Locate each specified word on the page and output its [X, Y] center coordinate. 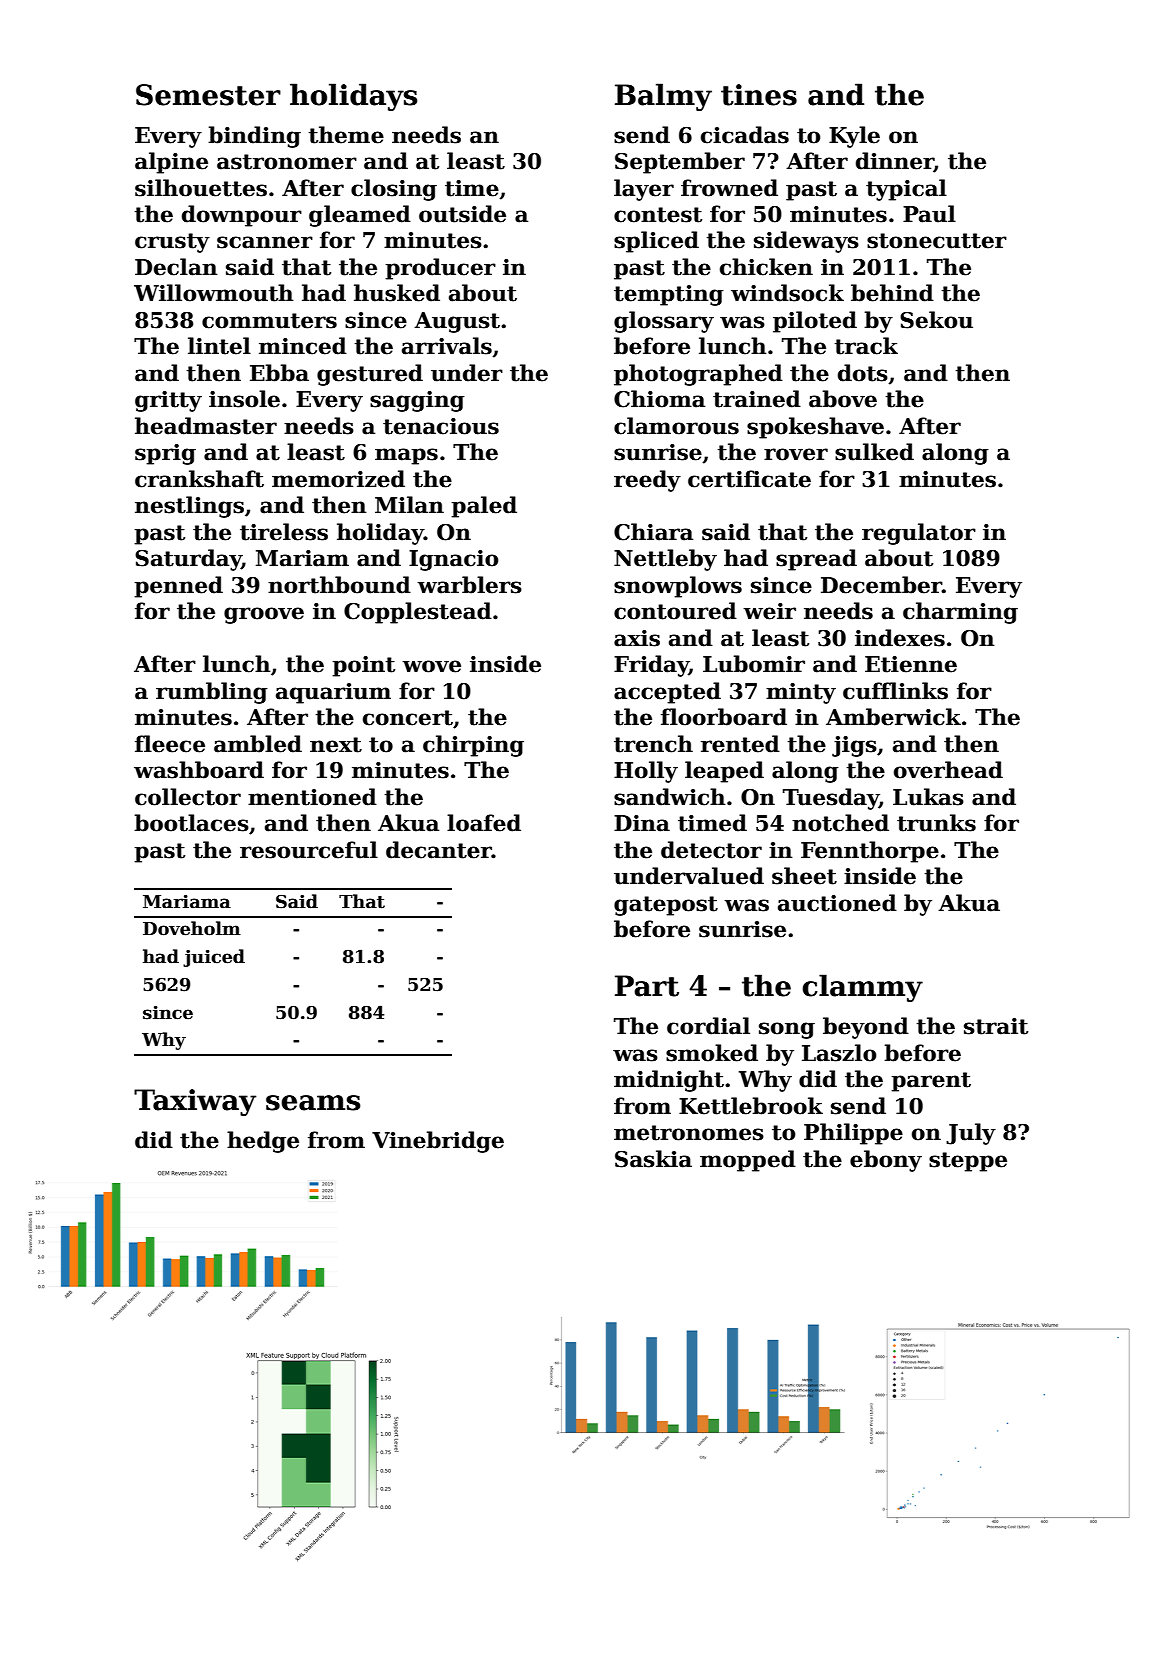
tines [759, 95]
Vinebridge [438, 1142]
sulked [874, 452]
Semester [208, 95]
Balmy [663, 97]
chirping [473, 746]
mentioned [312, 797]
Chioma [659, 399]
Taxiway [195, 1102]
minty [801, 693]
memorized [338, 479]
